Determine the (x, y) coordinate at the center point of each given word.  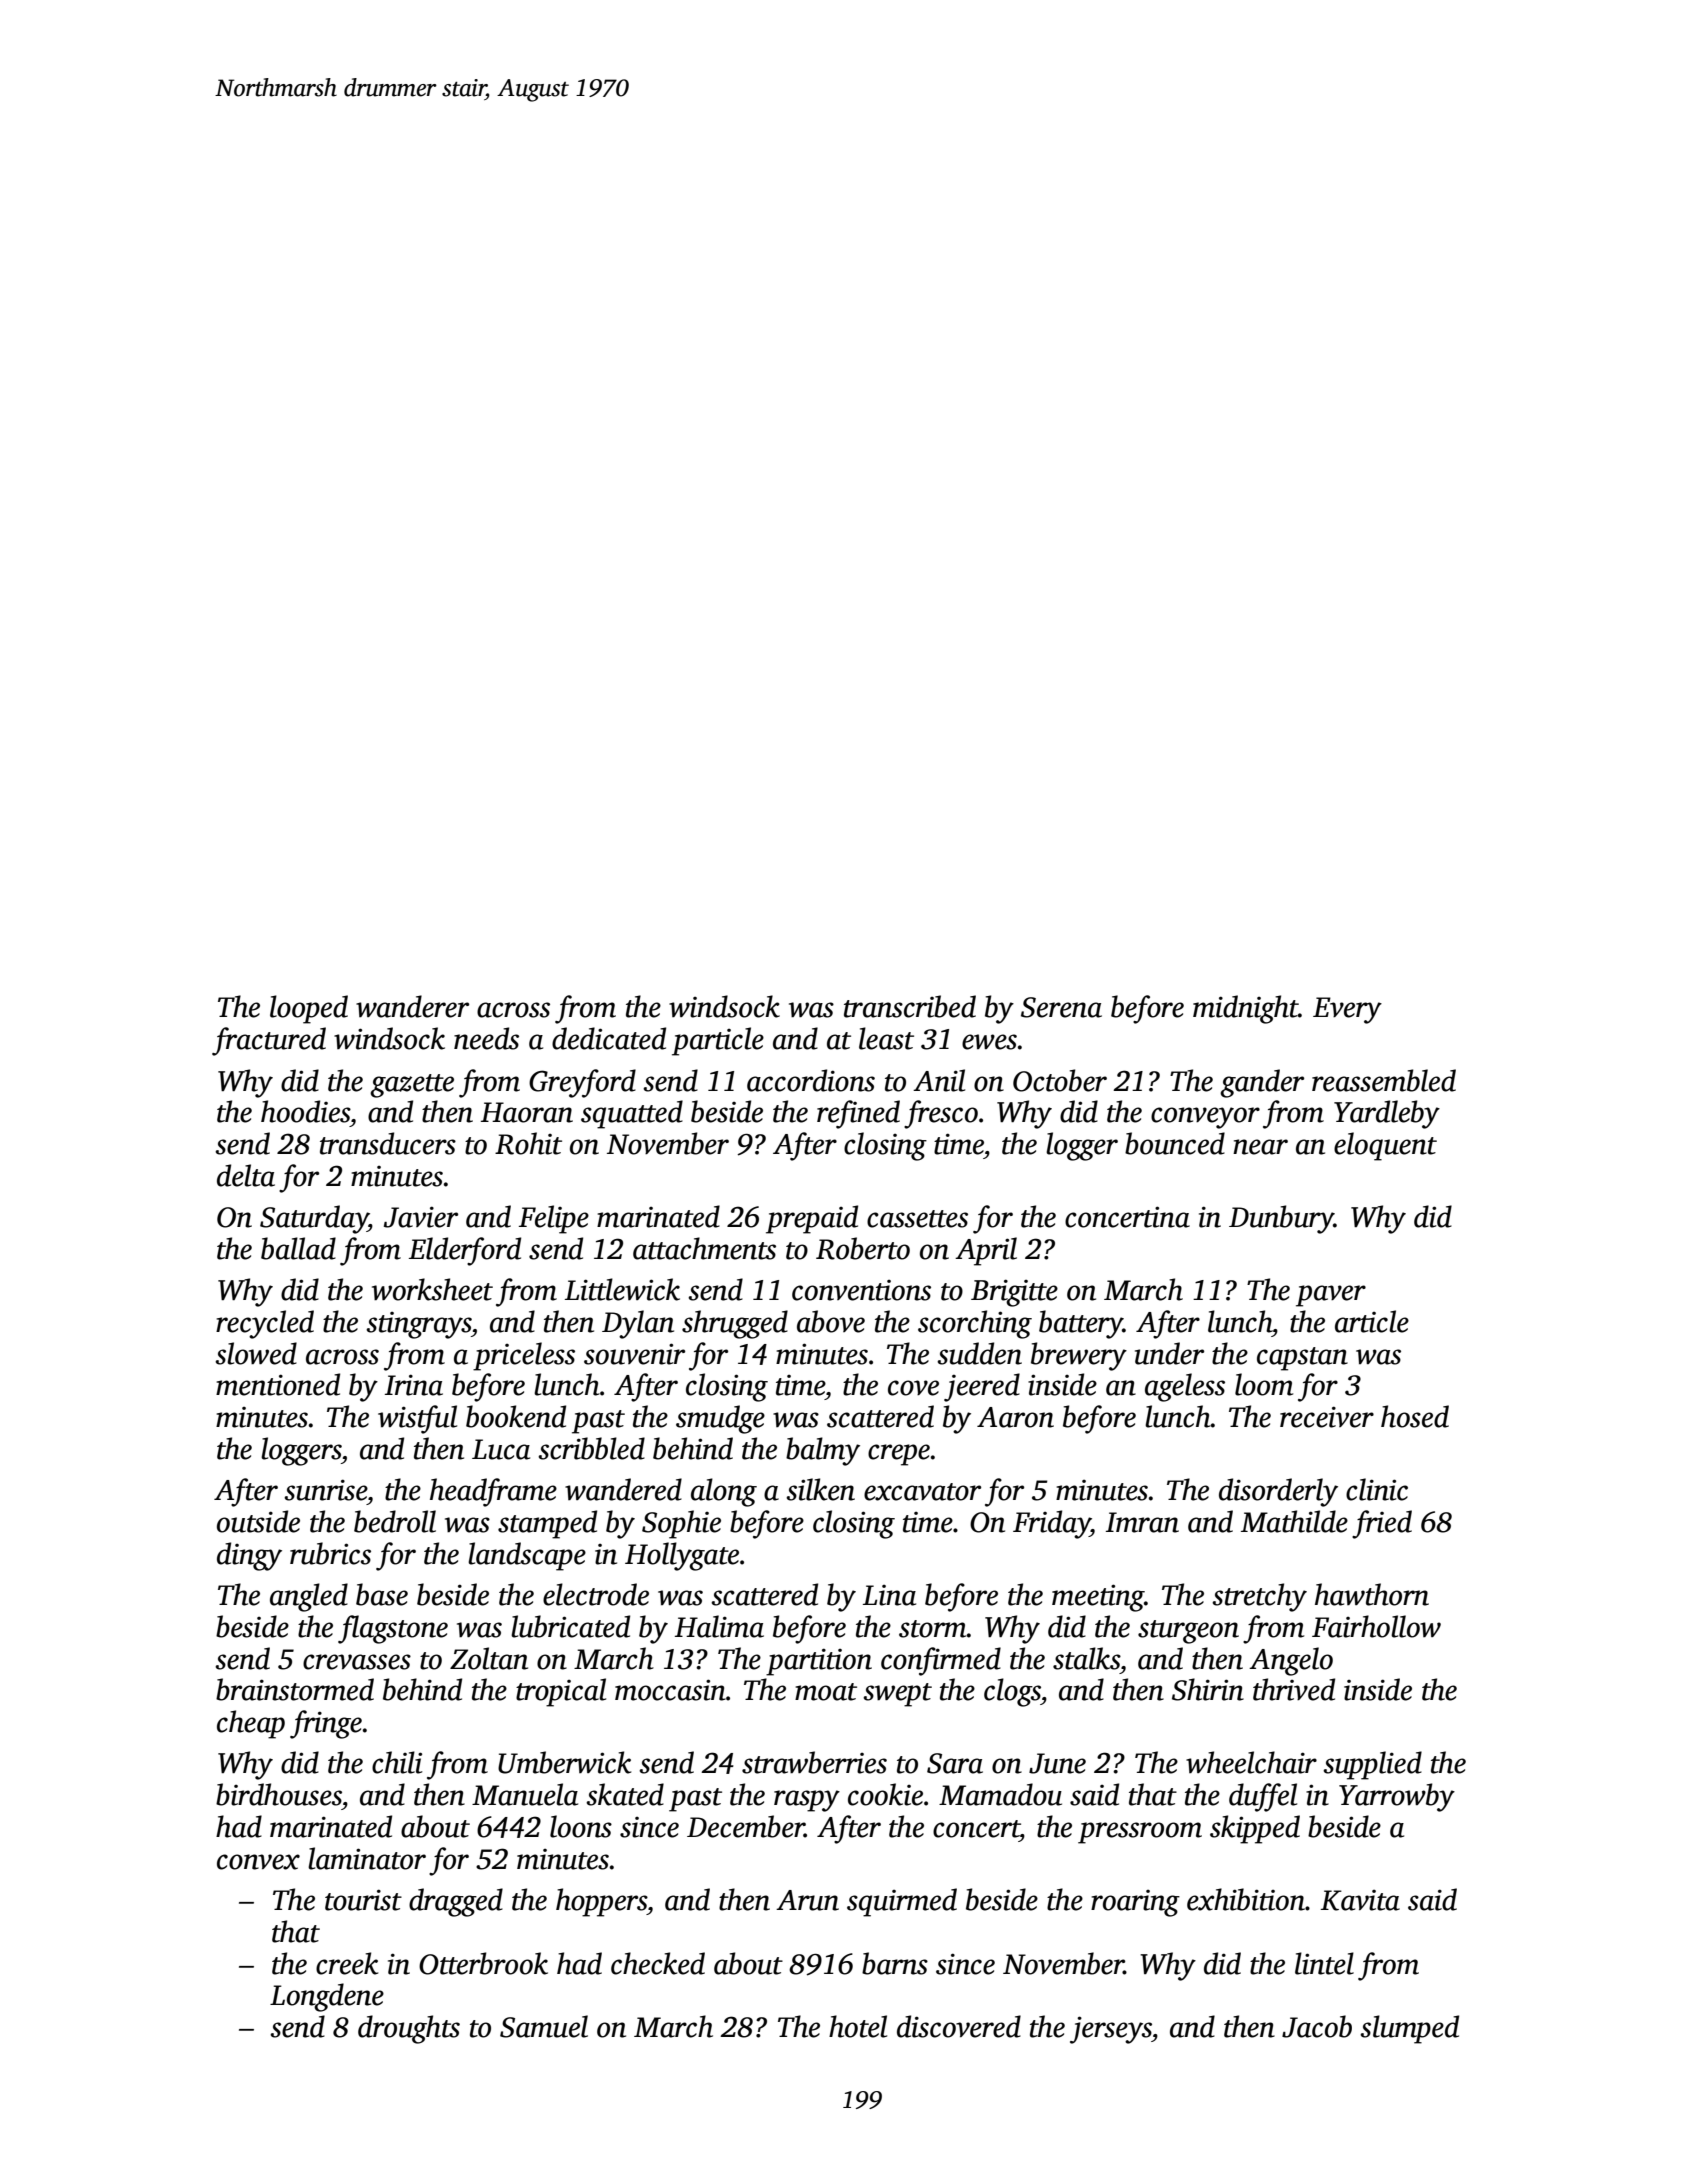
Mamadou (1000, 1794)
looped (309, 1009)
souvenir (634, 1354)
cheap (251, 1724)
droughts (409, 2029)
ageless (1185, 1387)
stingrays (418, 1325)
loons (581, 1826)
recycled (265, 1324)
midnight (1245, 1009)
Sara (955, 1763)
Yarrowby (1397, 1797)
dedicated (609, 1038)
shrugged (735, 1324)
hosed (1415, 1416)
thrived (1294, 1689)
